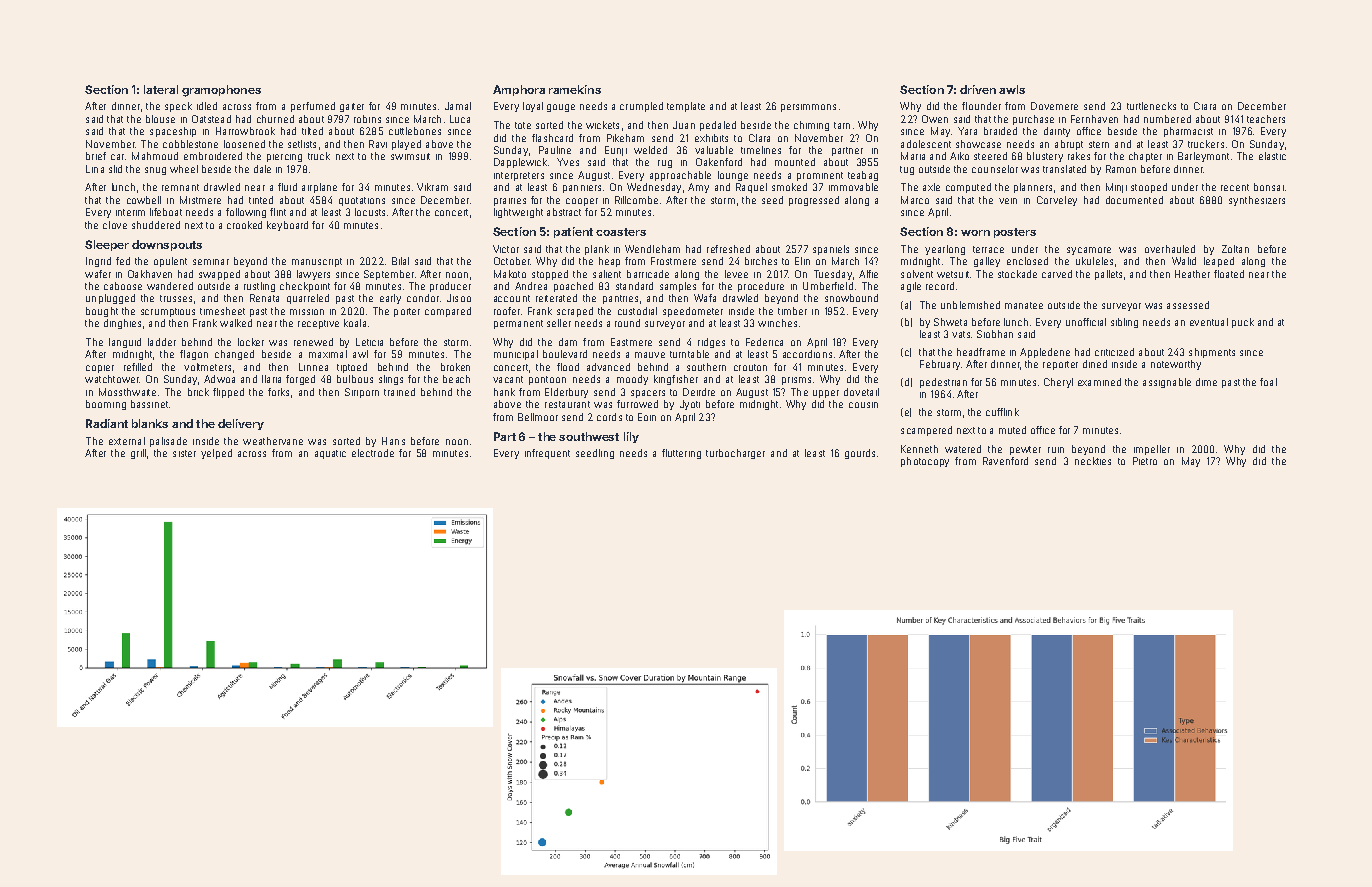 This page has width=1372, height=887. Describe the element at coordinates (764, 342) in the page. I see `Federica` at that location.
